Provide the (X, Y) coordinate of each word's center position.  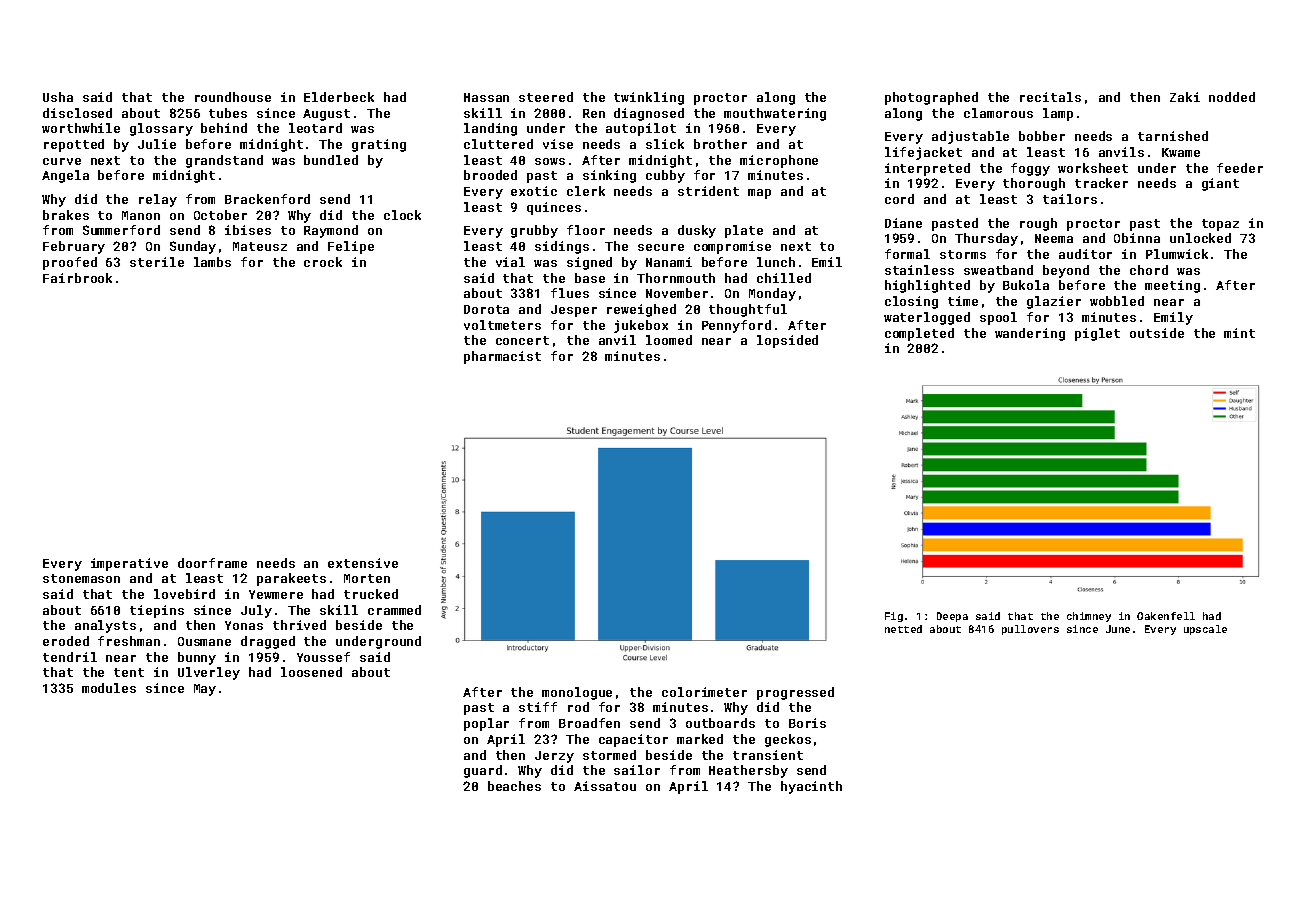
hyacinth (811, 787)
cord (899, 199)
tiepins (157, 611)
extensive (363, 563)
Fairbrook (77, 278)
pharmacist (502, 357)
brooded (490, 175)
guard (483, 771)
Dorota (486, 309)
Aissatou (605, 786)
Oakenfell (1166, 616)
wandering (1030, 334)
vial (510, 262)
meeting (1172, 286)
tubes (228, 113)
